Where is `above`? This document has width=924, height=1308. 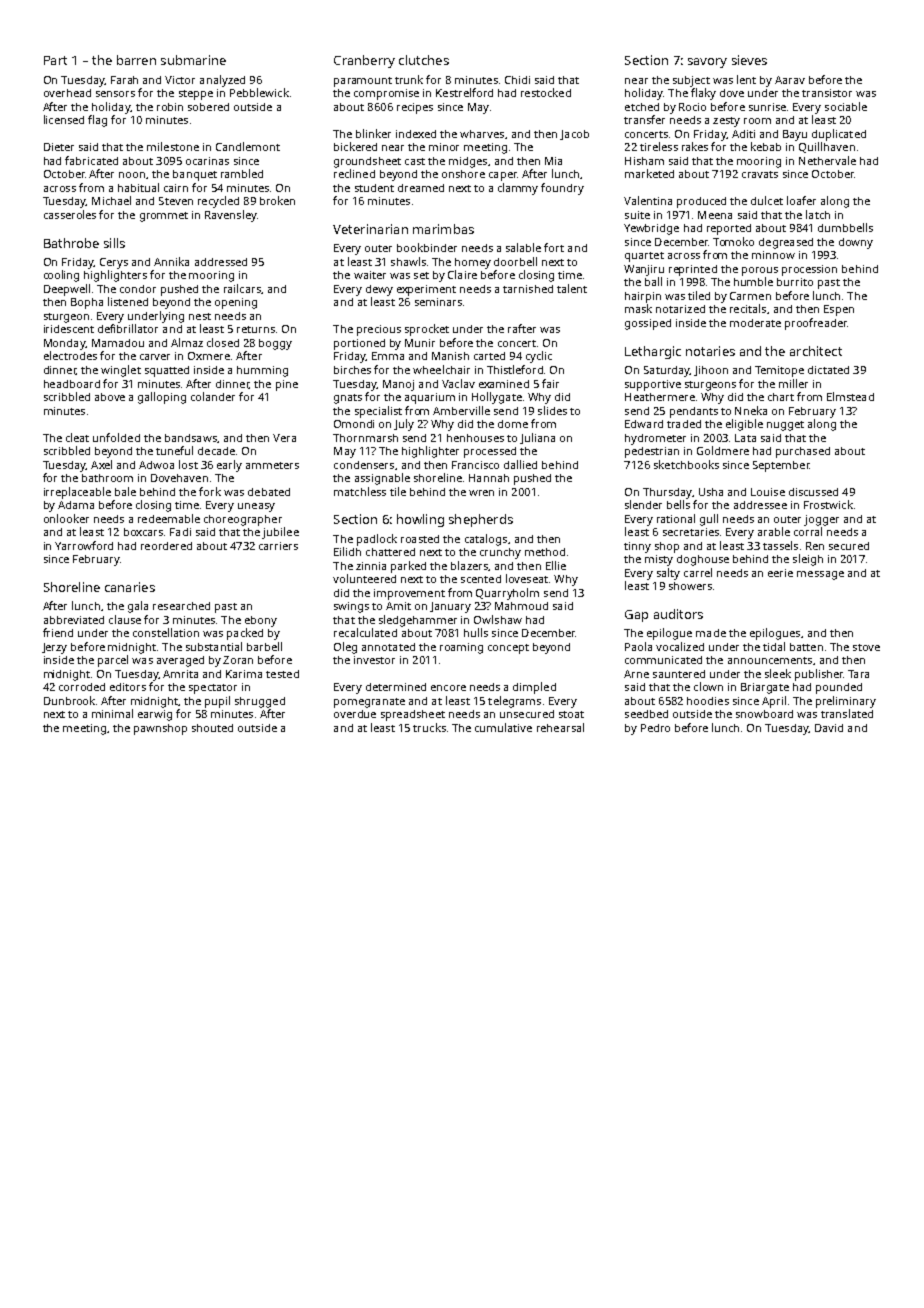 above is located at coordinates (110, 397).
